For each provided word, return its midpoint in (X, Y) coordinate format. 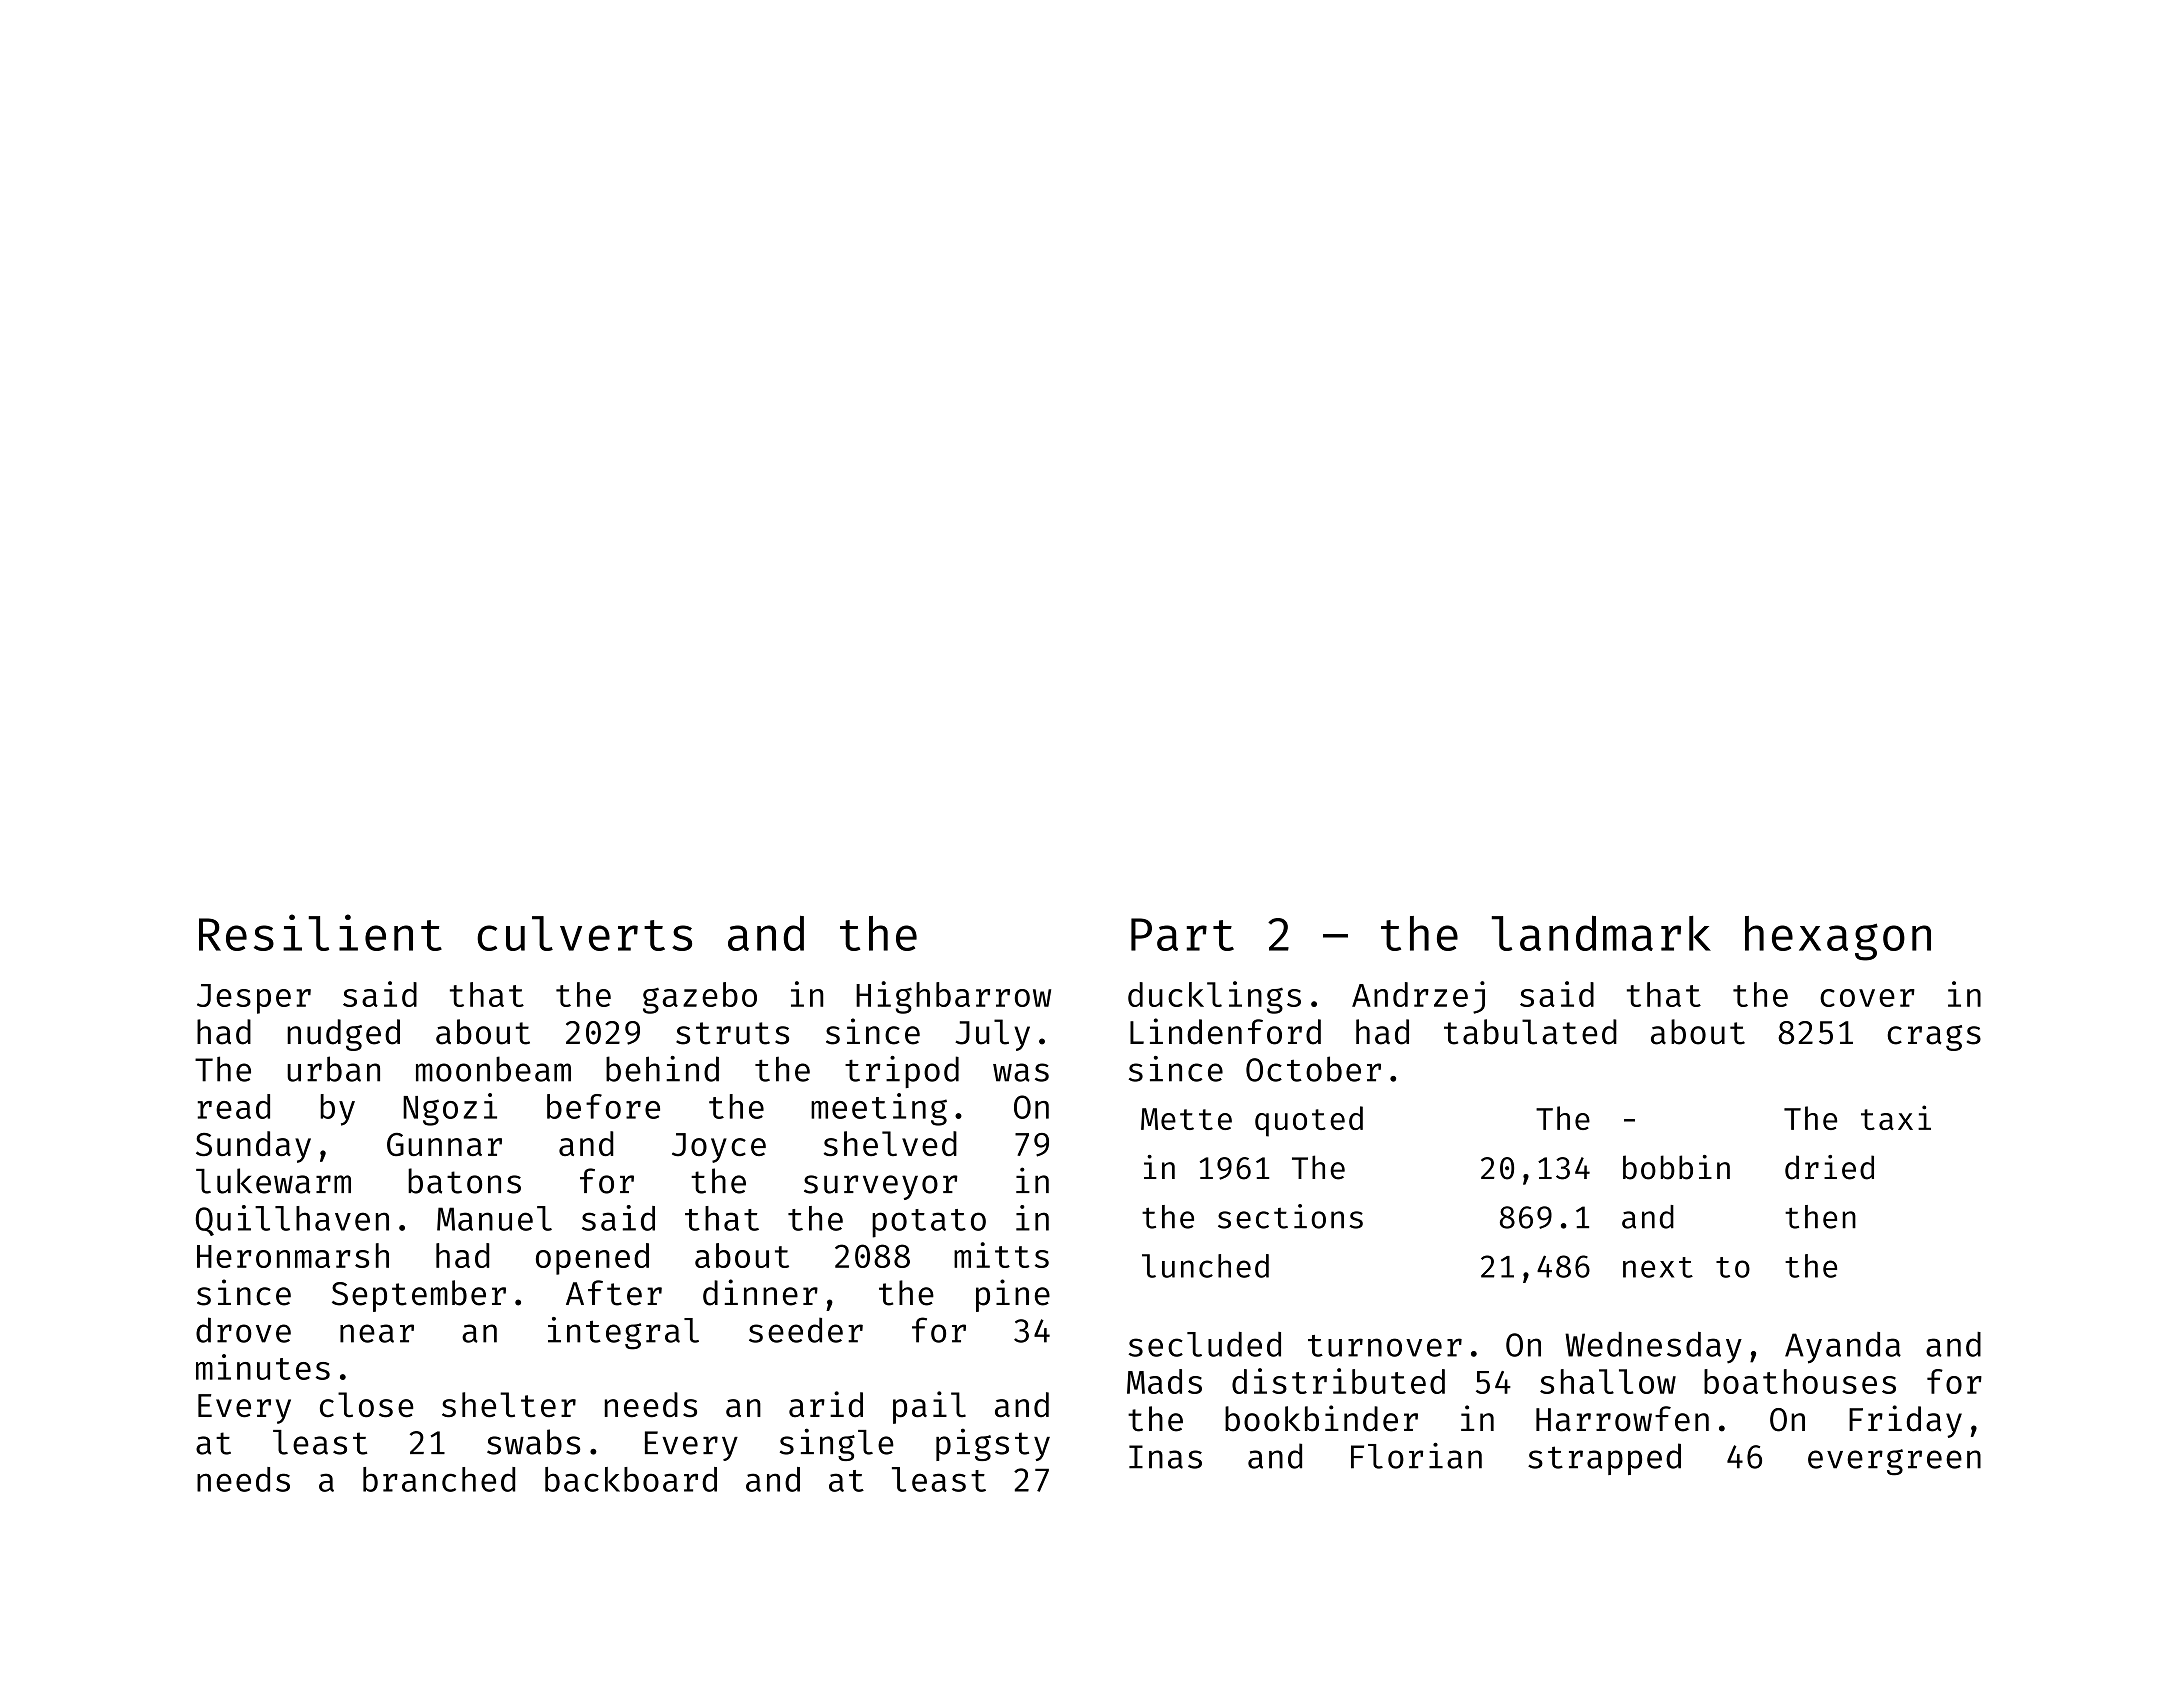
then (1820, 1217)
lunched (1205, 1266)
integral (623, 1333)
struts (732, 1033)
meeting (879, 1109)
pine (1013, 1295)
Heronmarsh (293, 1255)
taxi (1896, 1117)
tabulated (1530, 1032)
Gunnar (444, 1144)
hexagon (1838, 938)
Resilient (320, 932)
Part (1182, 934)
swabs (533, 1442)
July (992, 1035)
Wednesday (1653, 1347)
